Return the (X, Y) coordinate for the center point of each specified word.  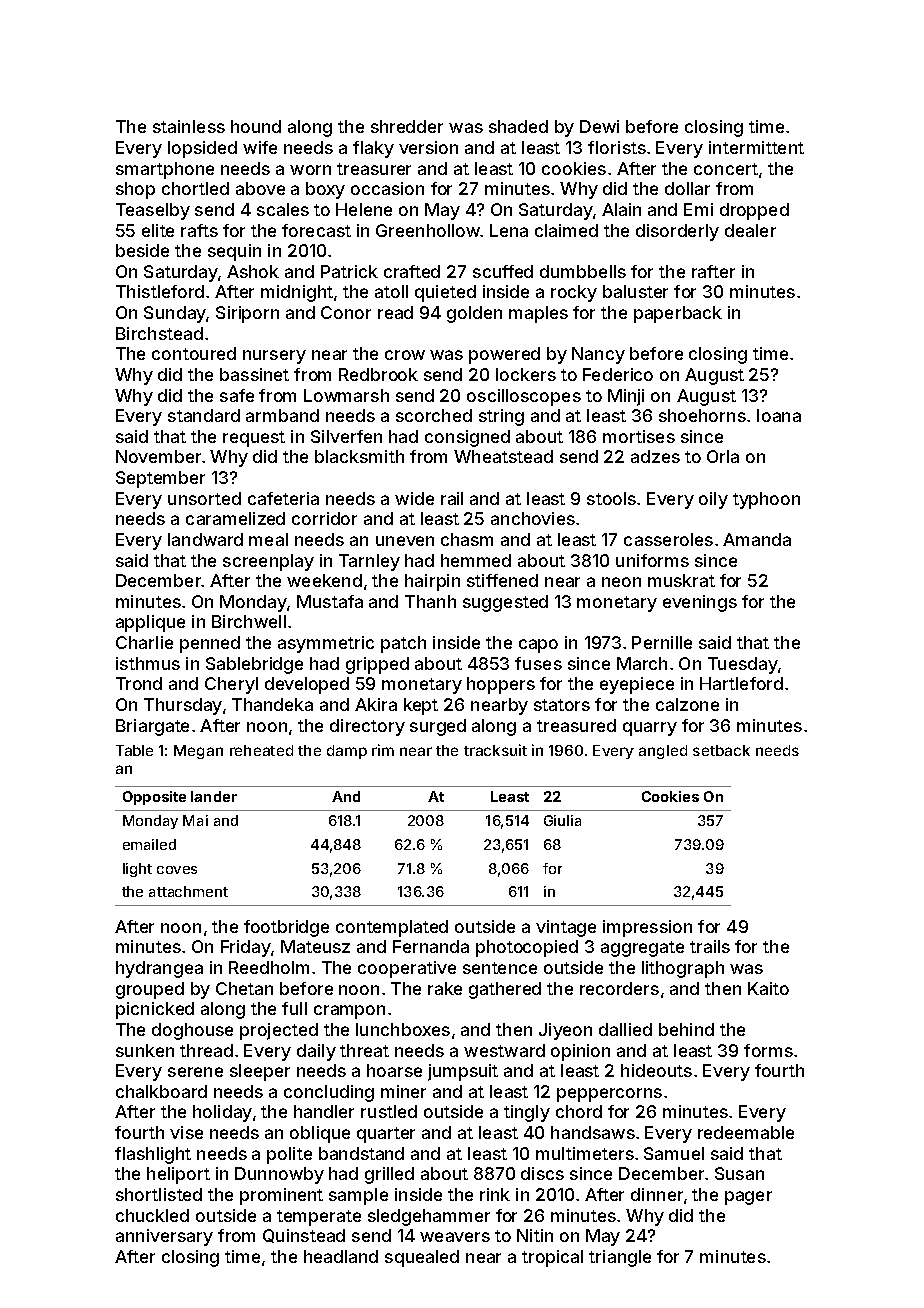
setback (721, 750)
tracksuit (495, 750)
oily (713, 500)
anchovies (533, 518)
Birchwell (249, 621)
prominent (281, 1196)
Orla (723, 456)
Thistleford (160, 291)
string (501, 417)
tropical (552, 1258)
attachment (188, 891)
